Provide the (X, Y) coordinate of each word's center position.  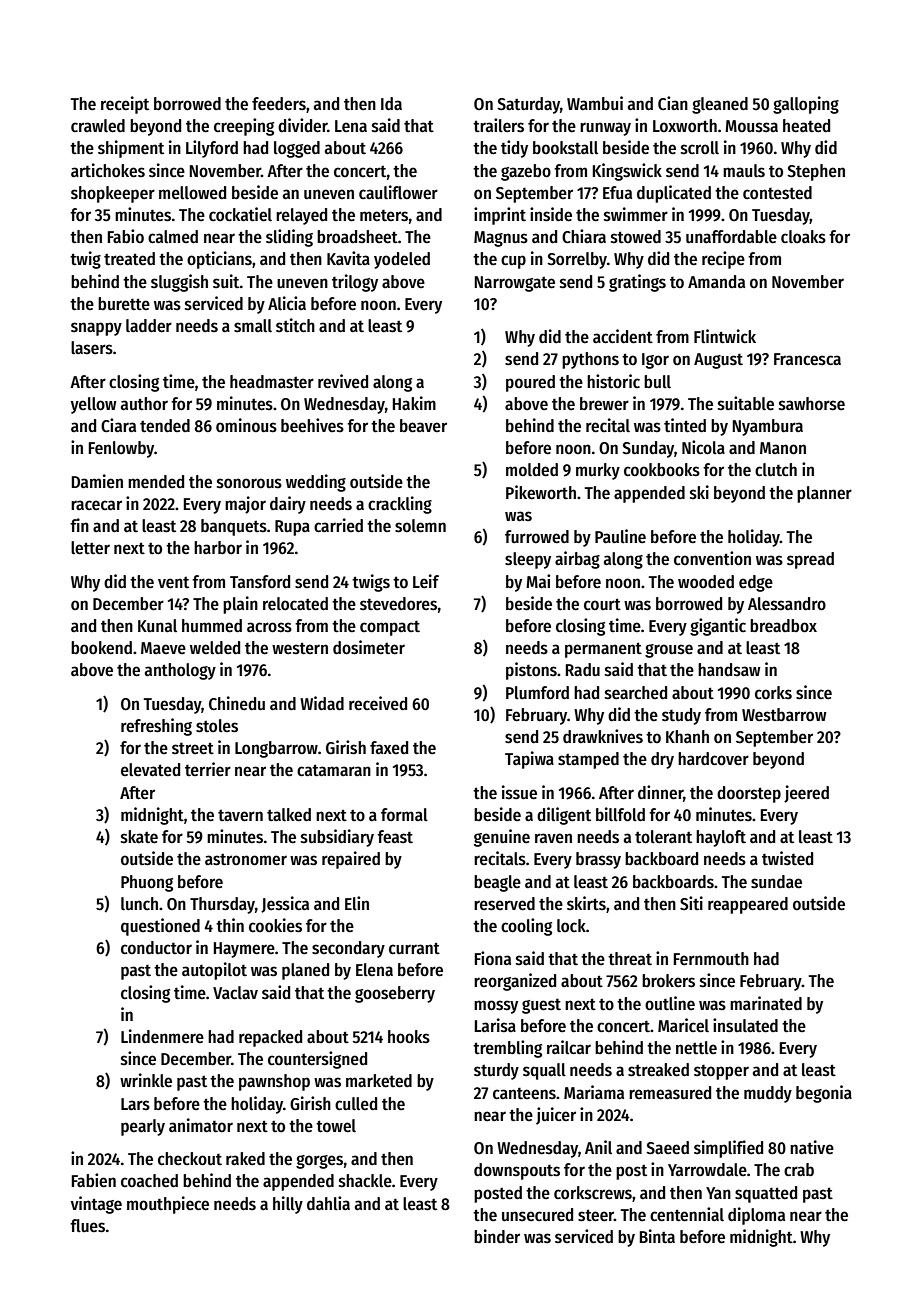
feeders (279, 104)
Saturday (528, 105)
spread (810, 560)
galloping (806, 105)
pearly (143, 1127)
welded (215, 648)
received (378, 703)
